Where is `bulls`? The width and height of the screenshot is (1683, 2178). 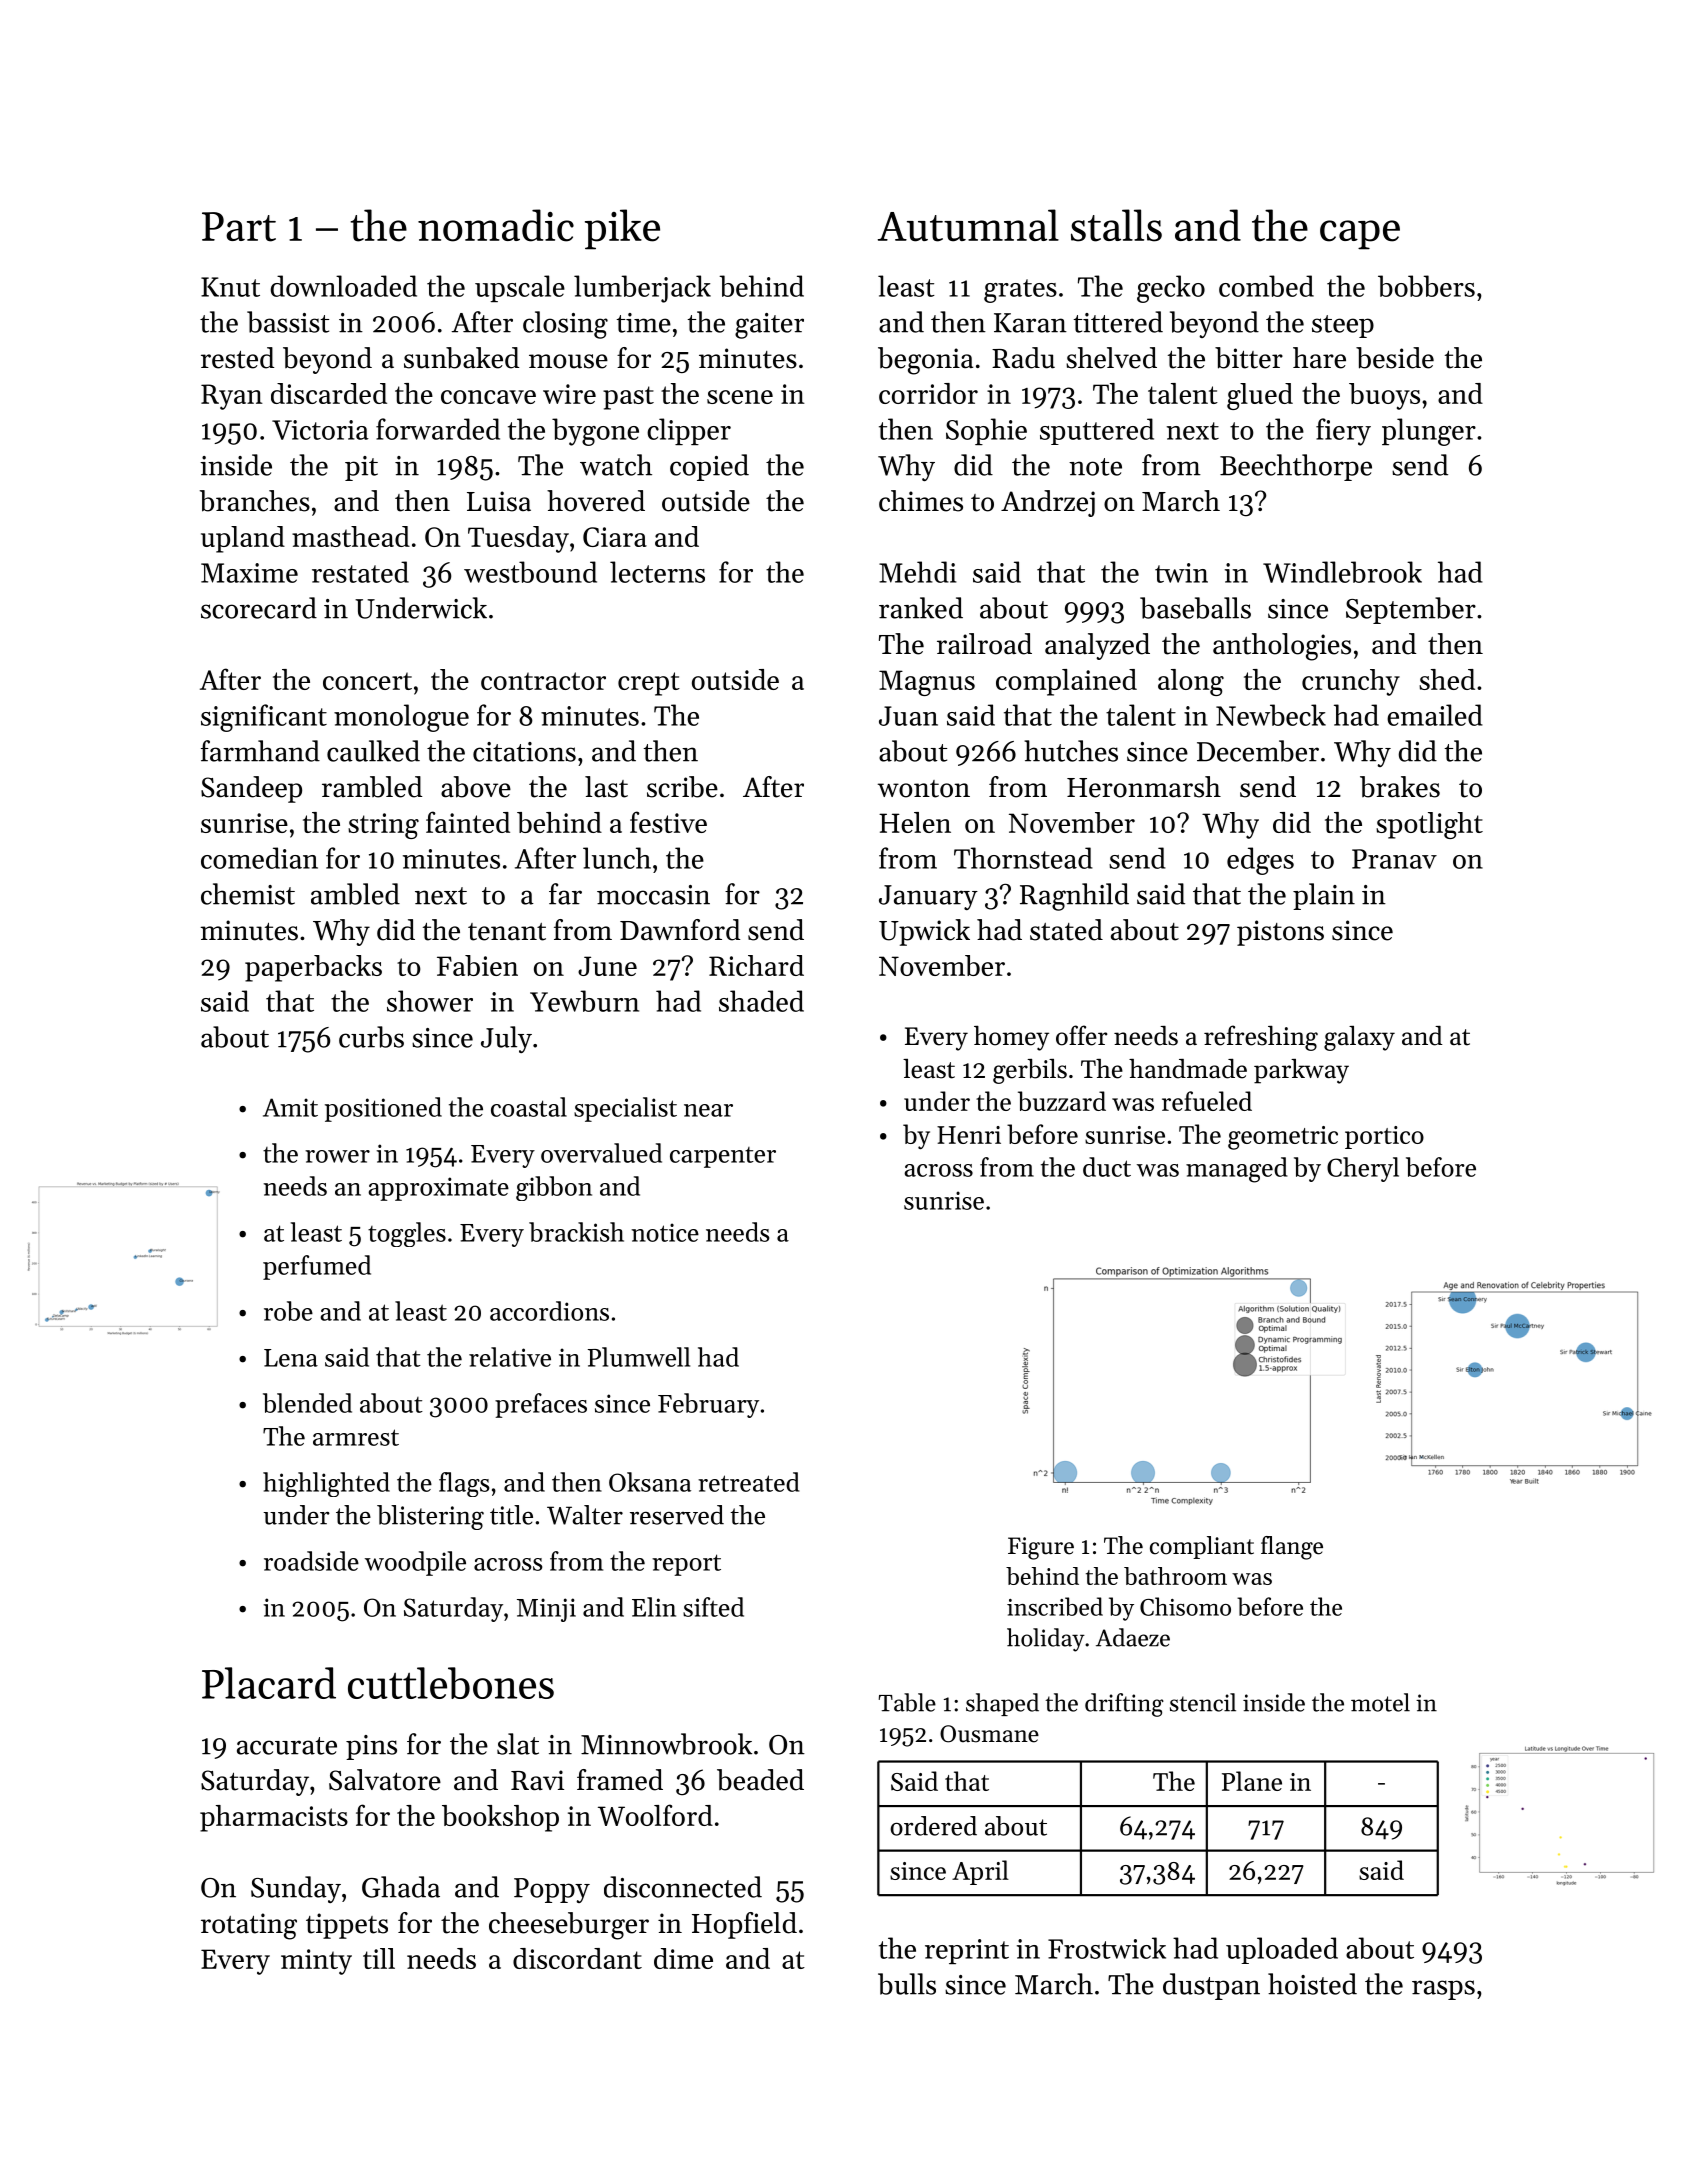 bulls is located at coordinates (907, 1984).
